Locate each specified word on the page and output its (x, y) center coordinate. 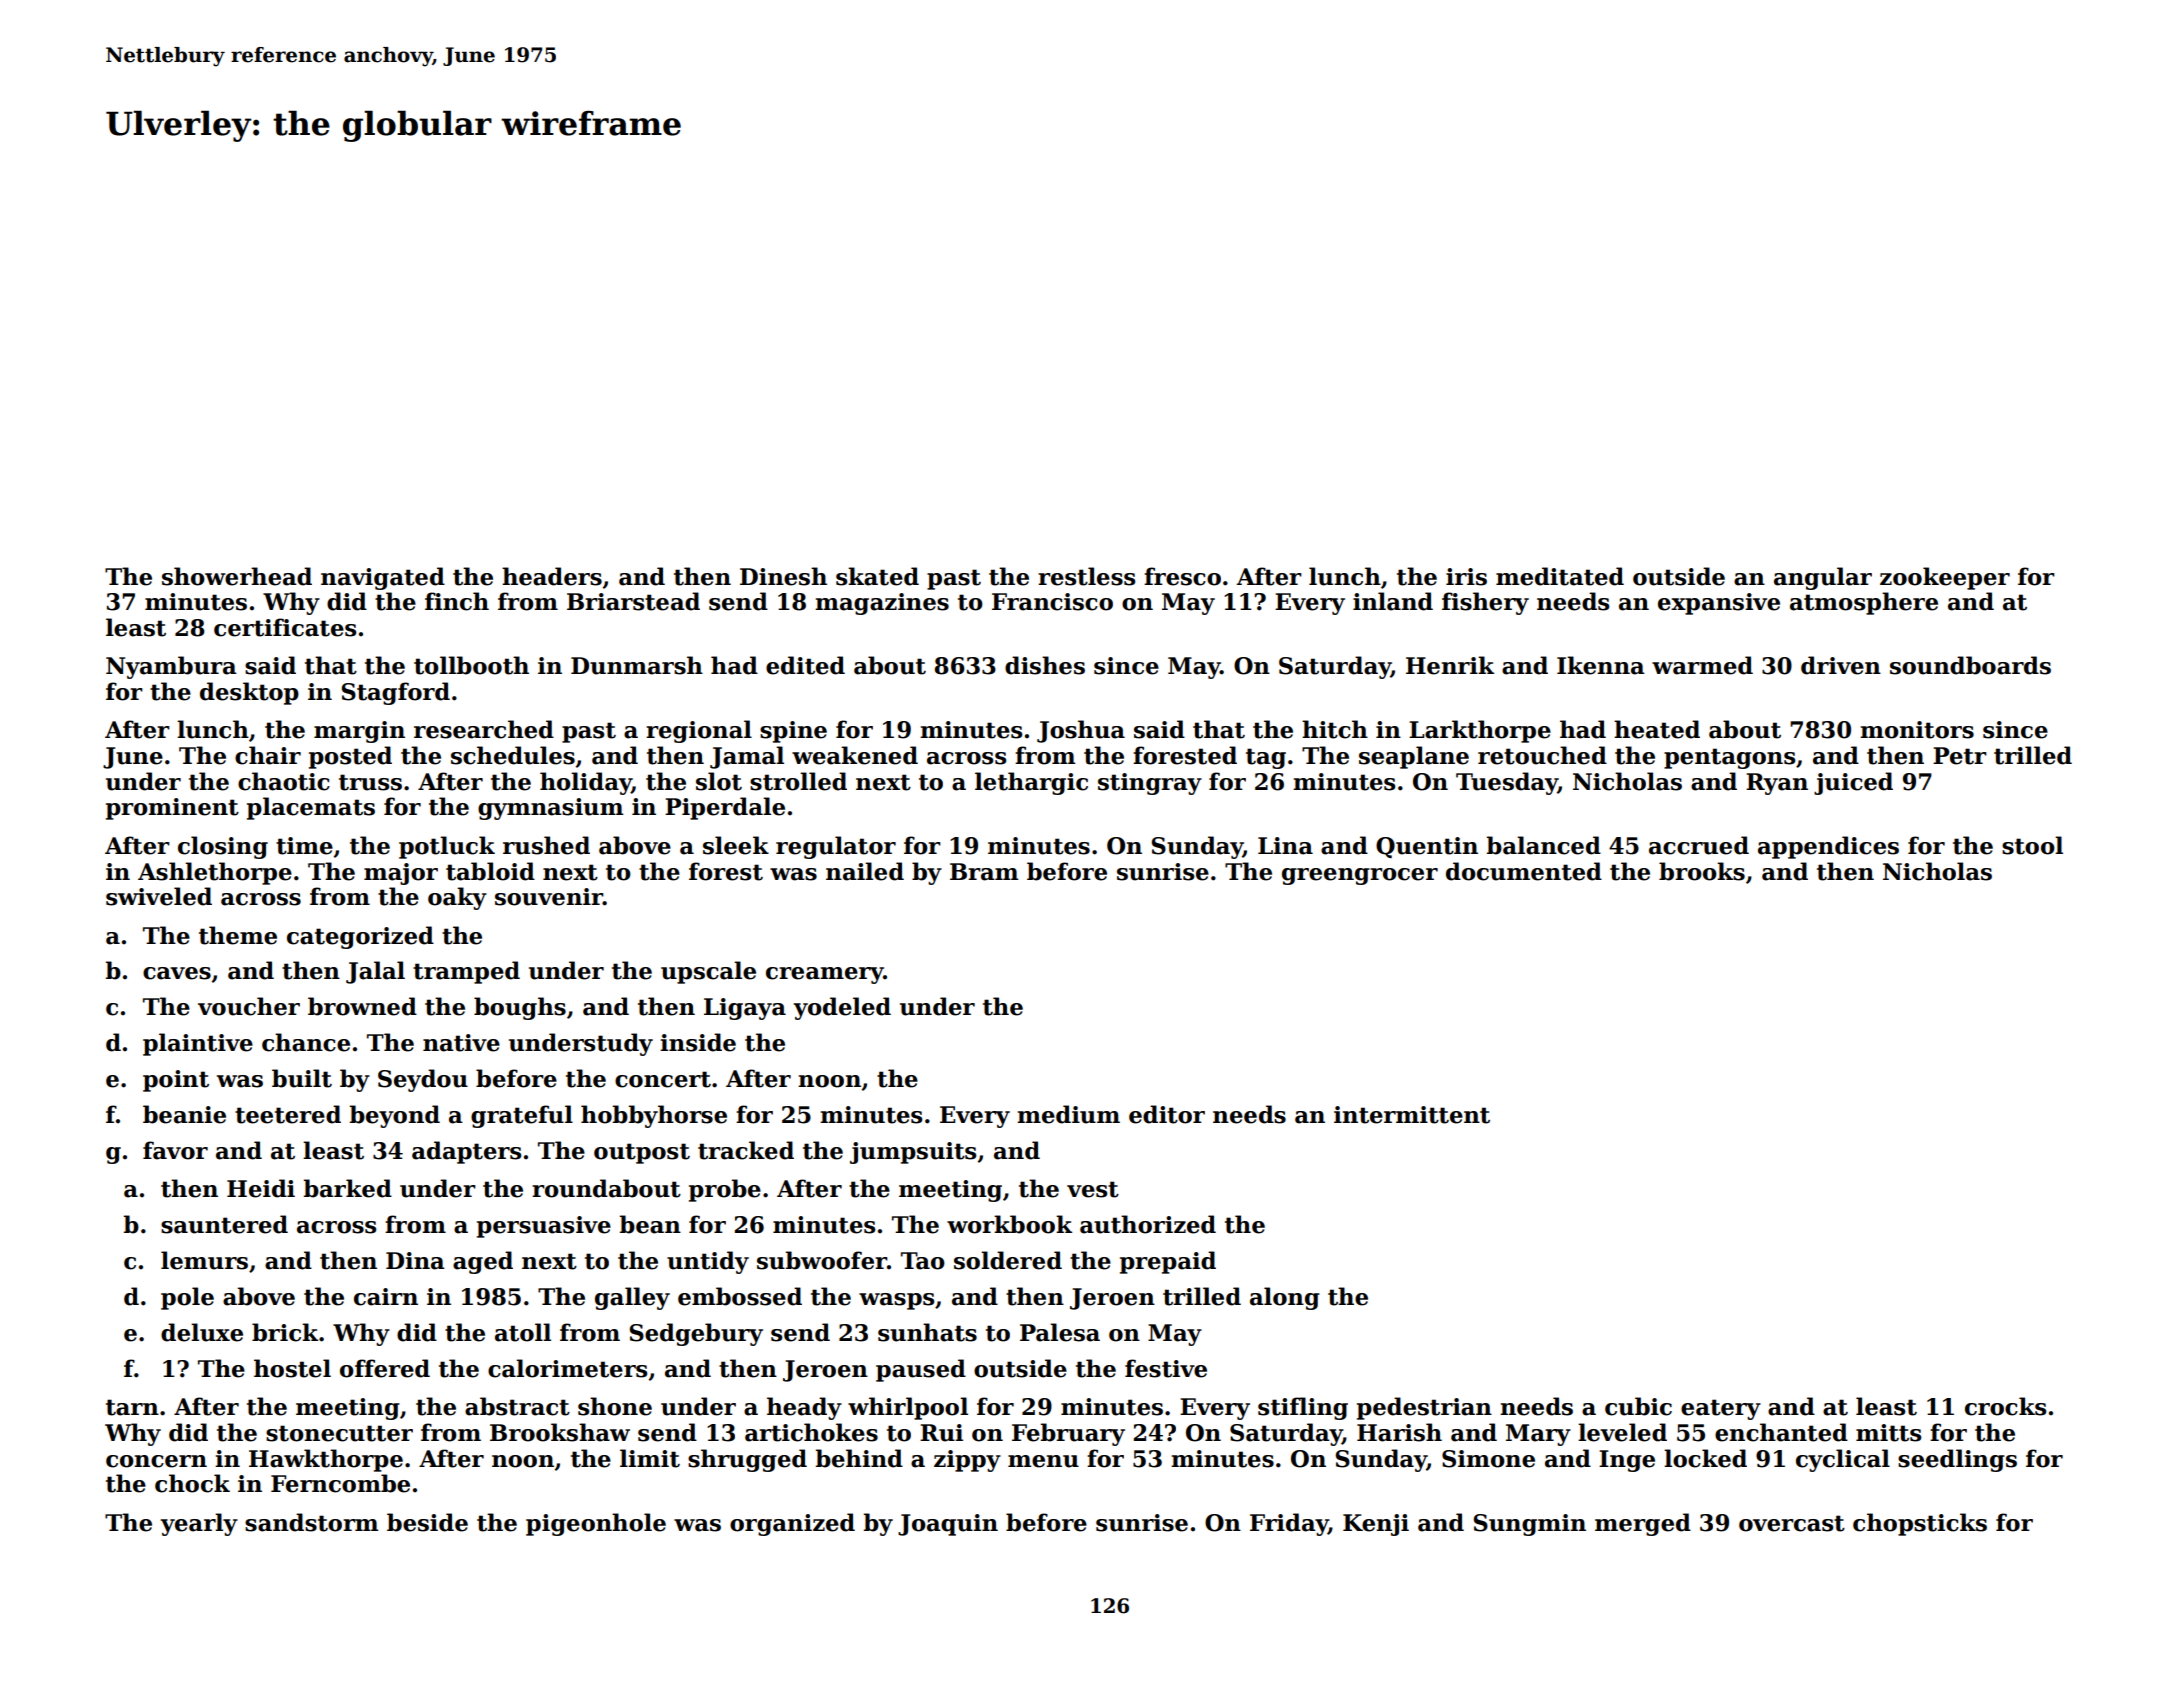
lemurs (204, 1260)
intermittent (1412, 1115)
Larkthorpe (1480, 731)
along (1285, 1298)
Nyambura (171, 667)
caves (177, 973)
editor (1167, 1114)
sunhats (927, 1332)
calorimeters (567, 1368)
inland (1393, 601)
